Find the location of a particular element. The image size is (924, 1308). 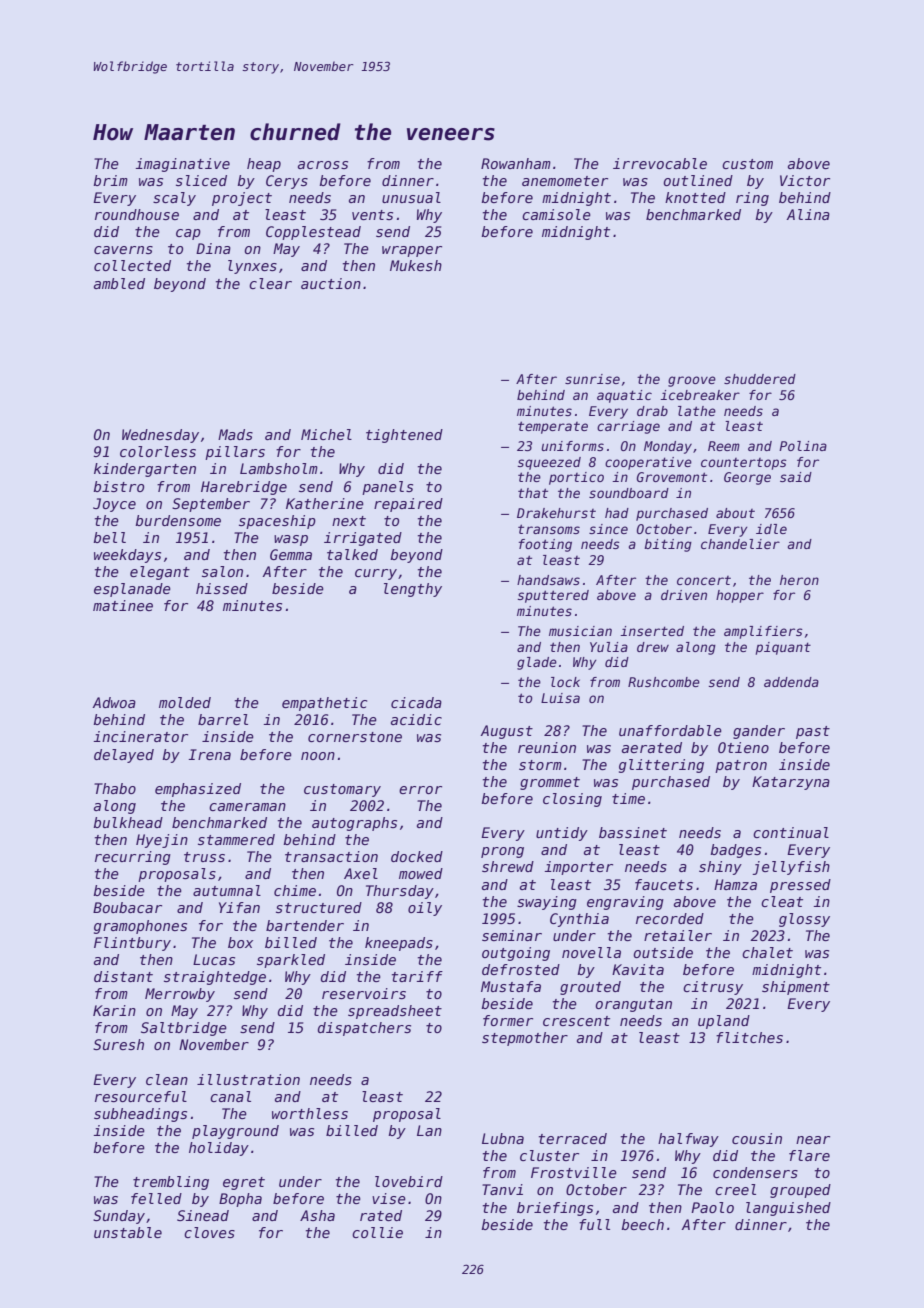

knotted is located at coordinates (695, 197).
